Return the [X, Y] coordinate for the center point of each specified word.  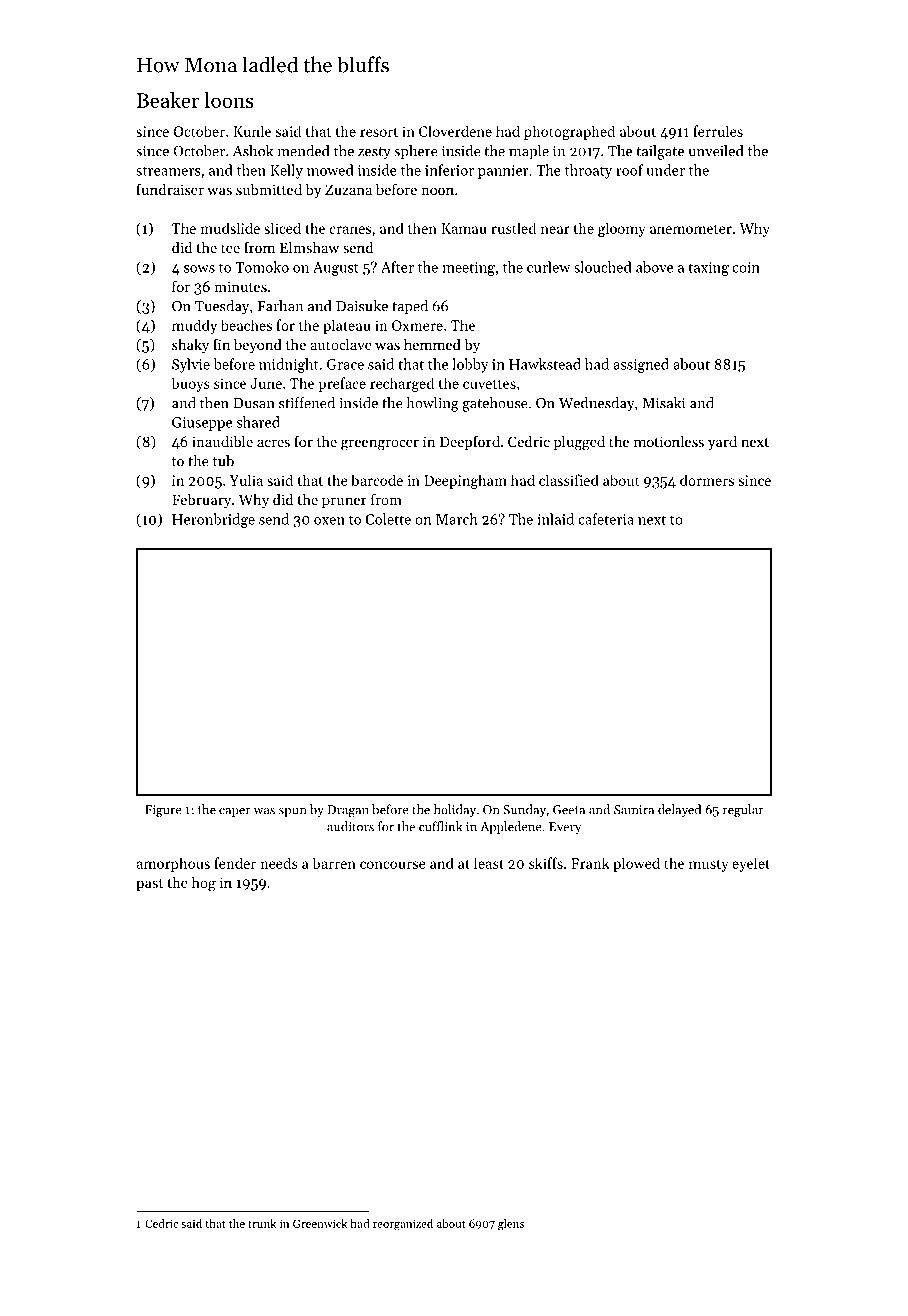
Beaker [168, 100]
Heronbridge [213, 520]
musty [709, 865]
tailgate [660, 152]
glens [511, 1225]
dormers [707, 480]
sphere [416, 152]
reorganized [403, 1225]
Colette [388, 519]
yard [722, 443]
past [149, 885]
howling [432, 404]
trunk [262, 1223]
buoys [190, 384]
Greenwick [320, 1223]
